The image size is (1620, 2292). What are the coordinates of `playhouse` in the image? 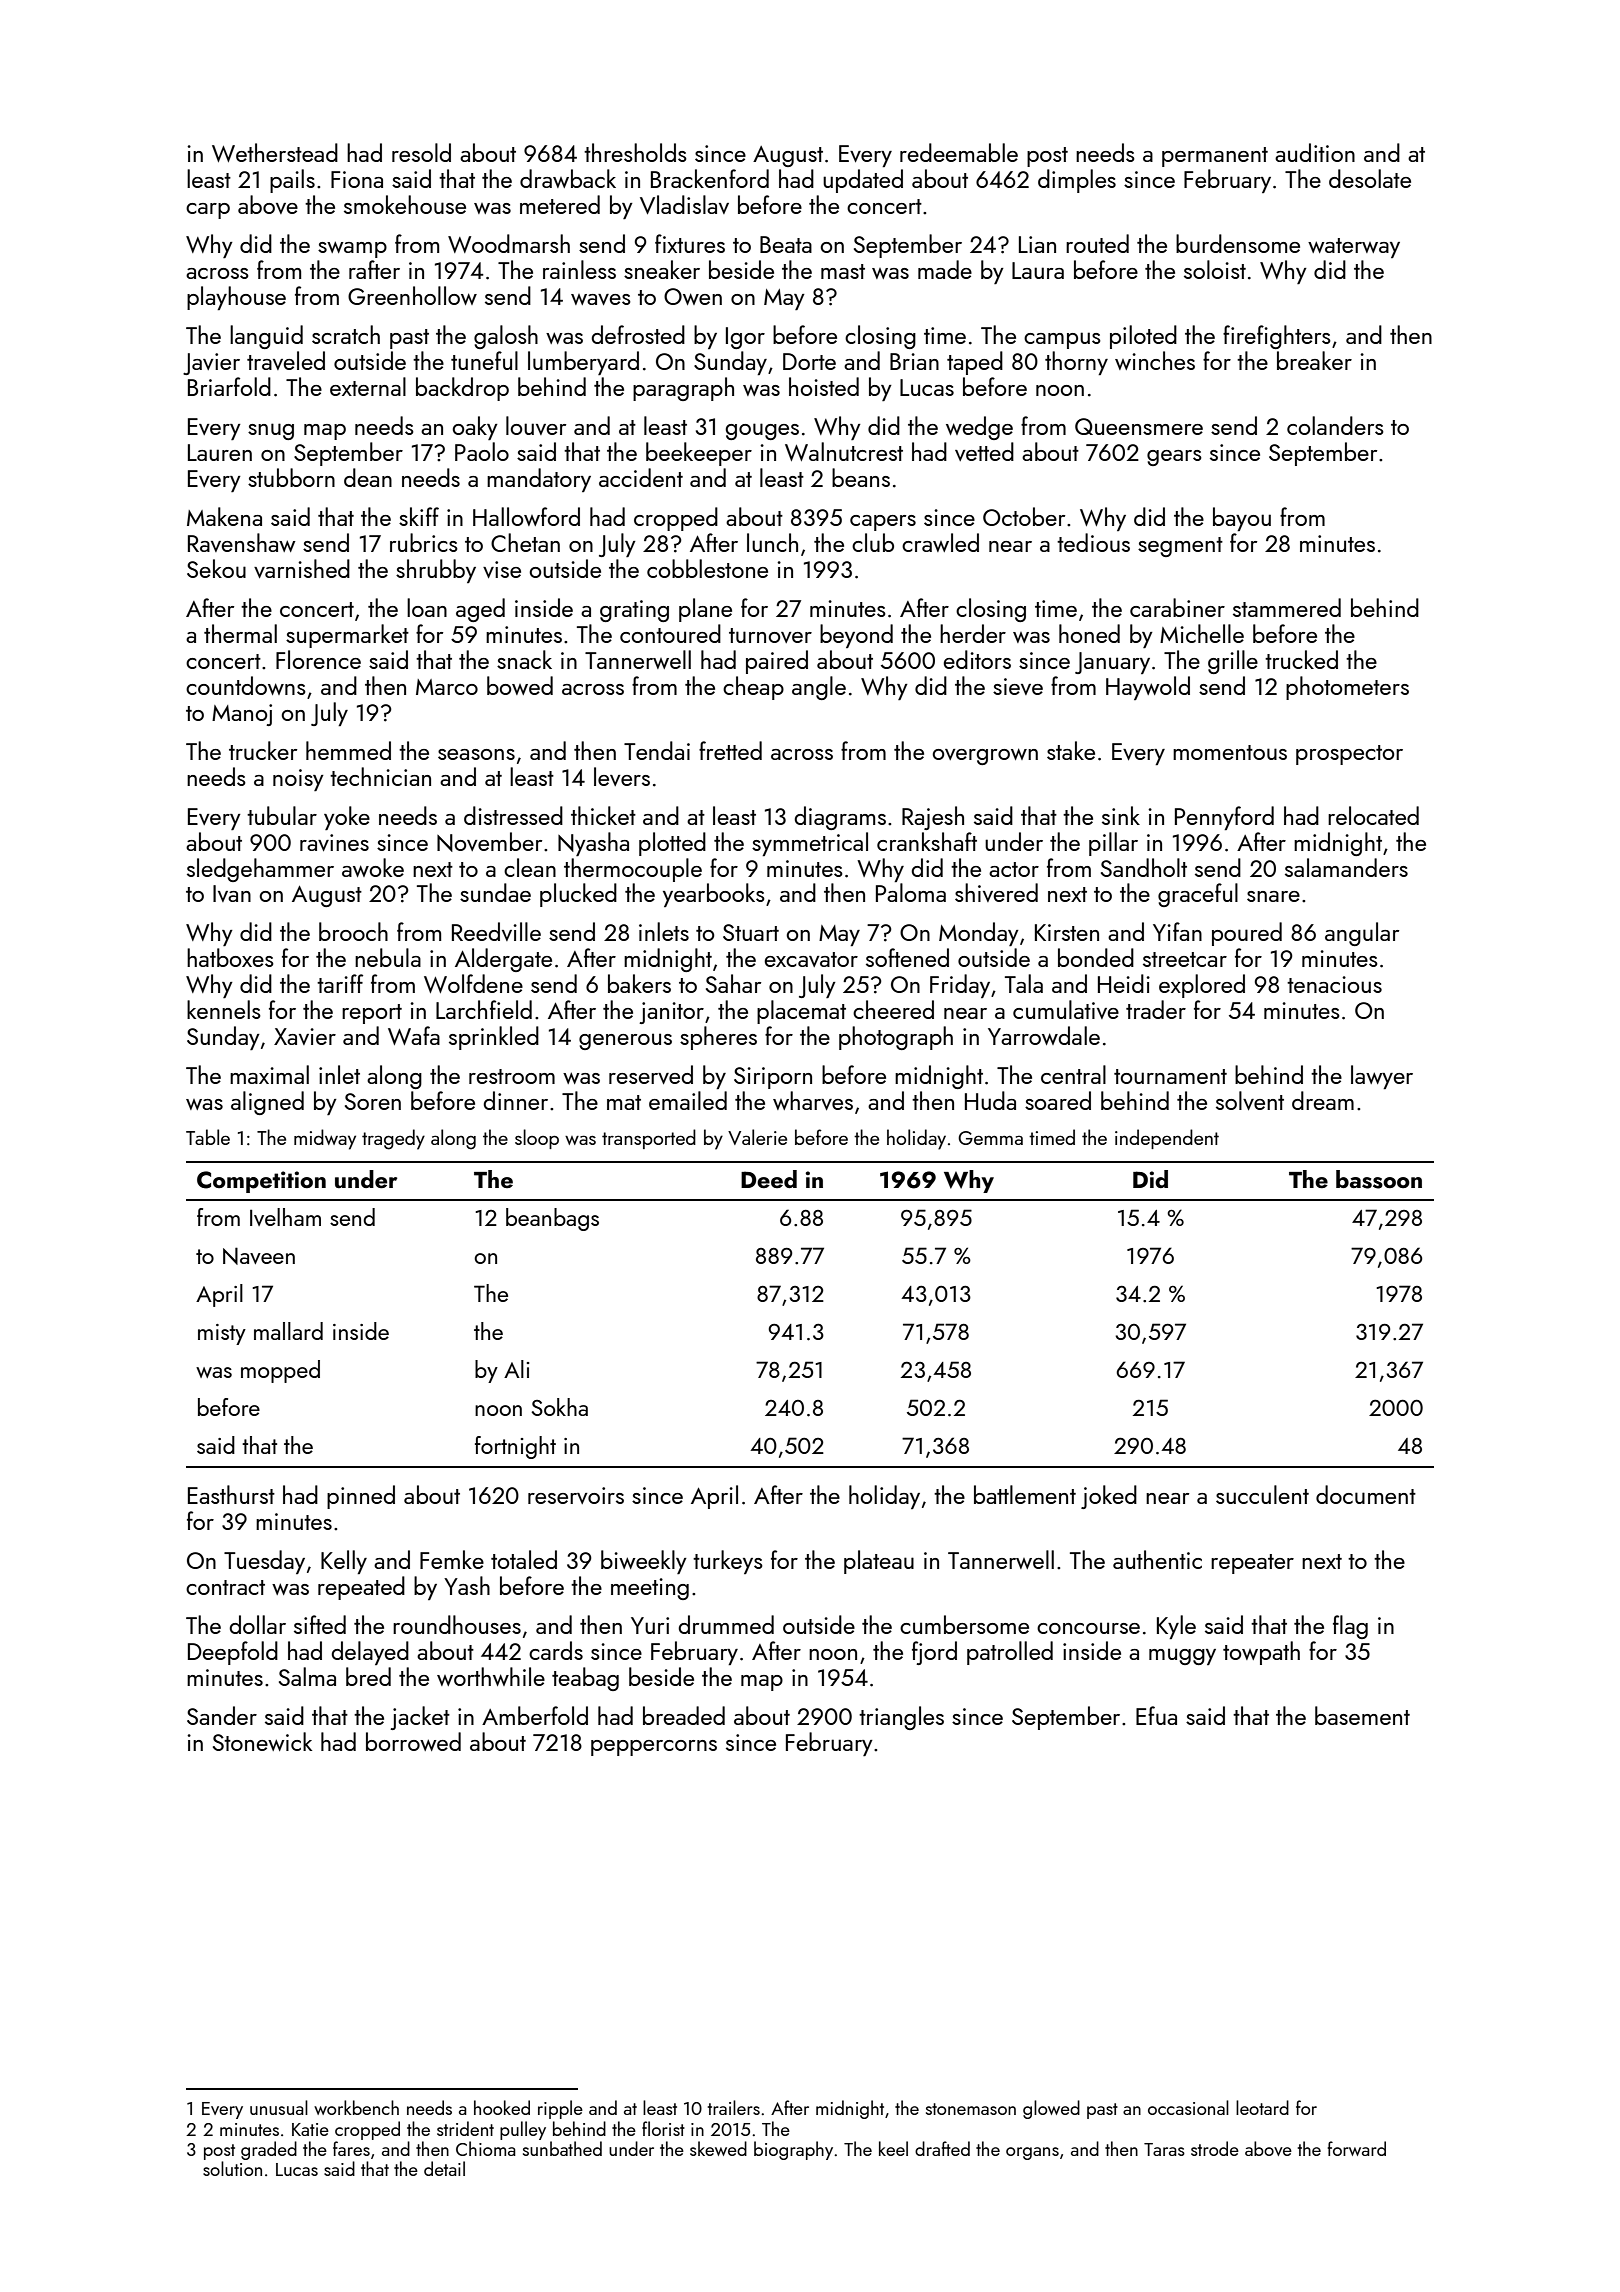 It's located at (236, 298).
